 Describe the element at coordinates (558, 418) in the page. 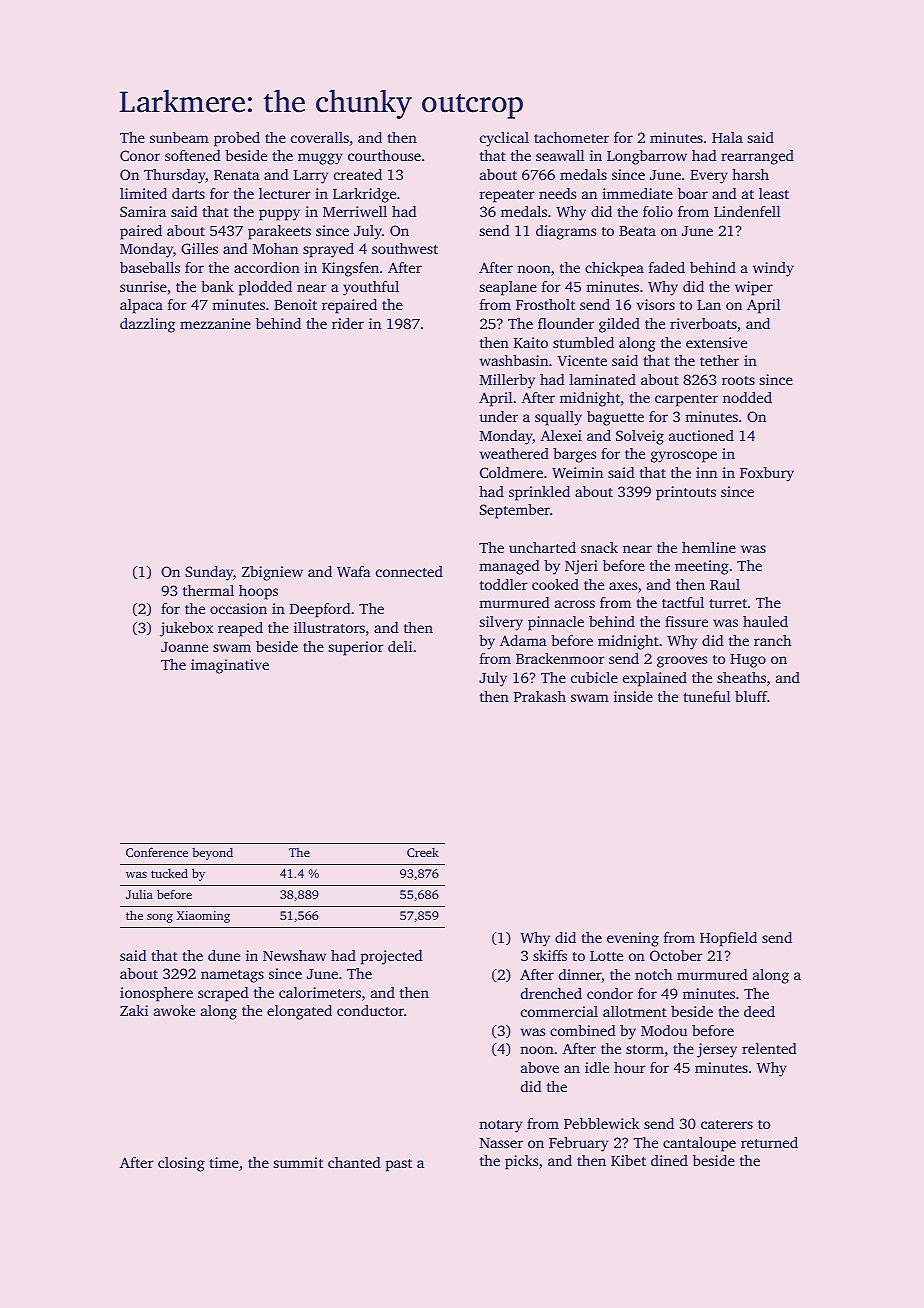

I see `squally` at that location.
